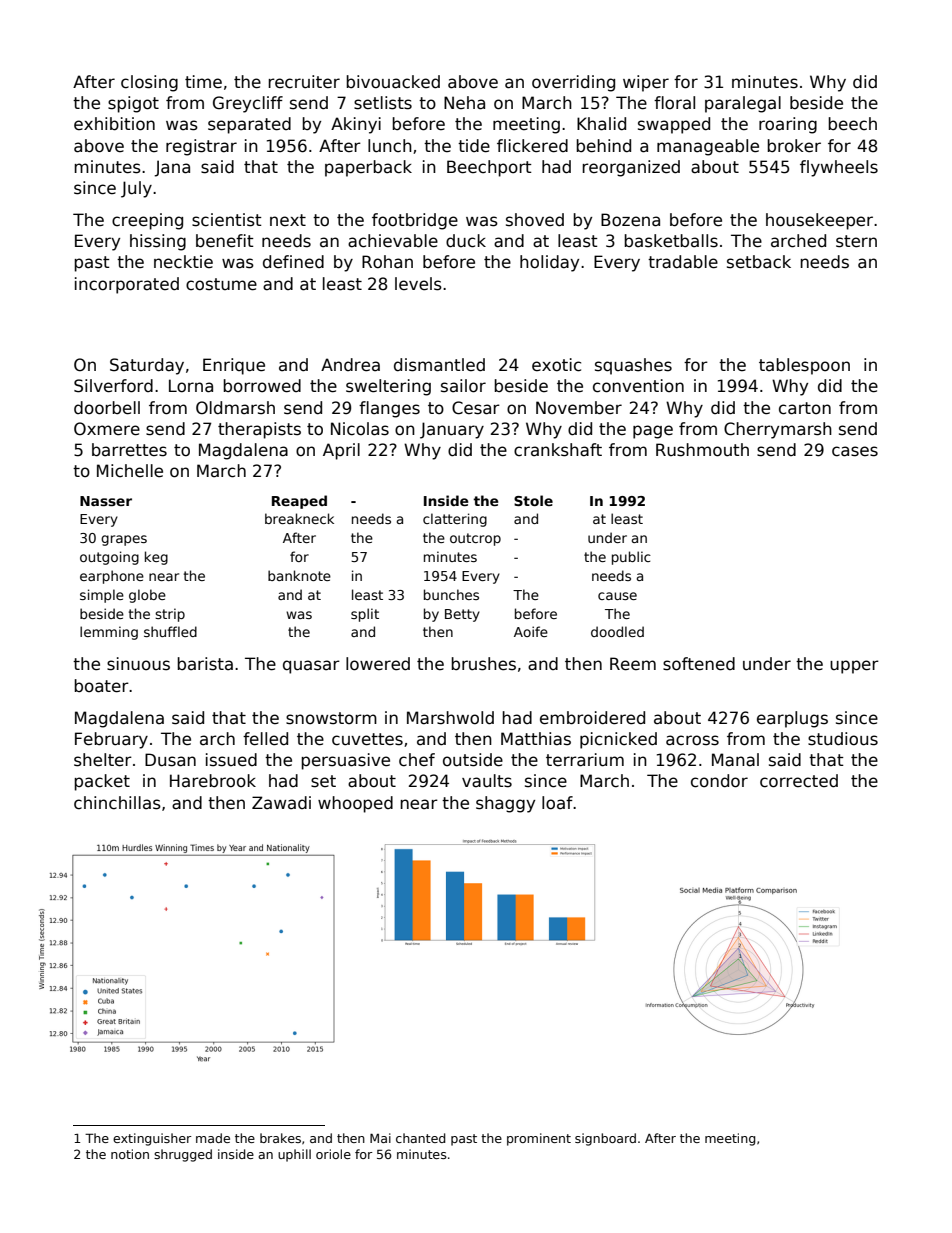 The image size is (952, 1233). What do you see at coordinates (420, 1138) in the page?
I see `chanted` at bounding box center [420, 1138].
